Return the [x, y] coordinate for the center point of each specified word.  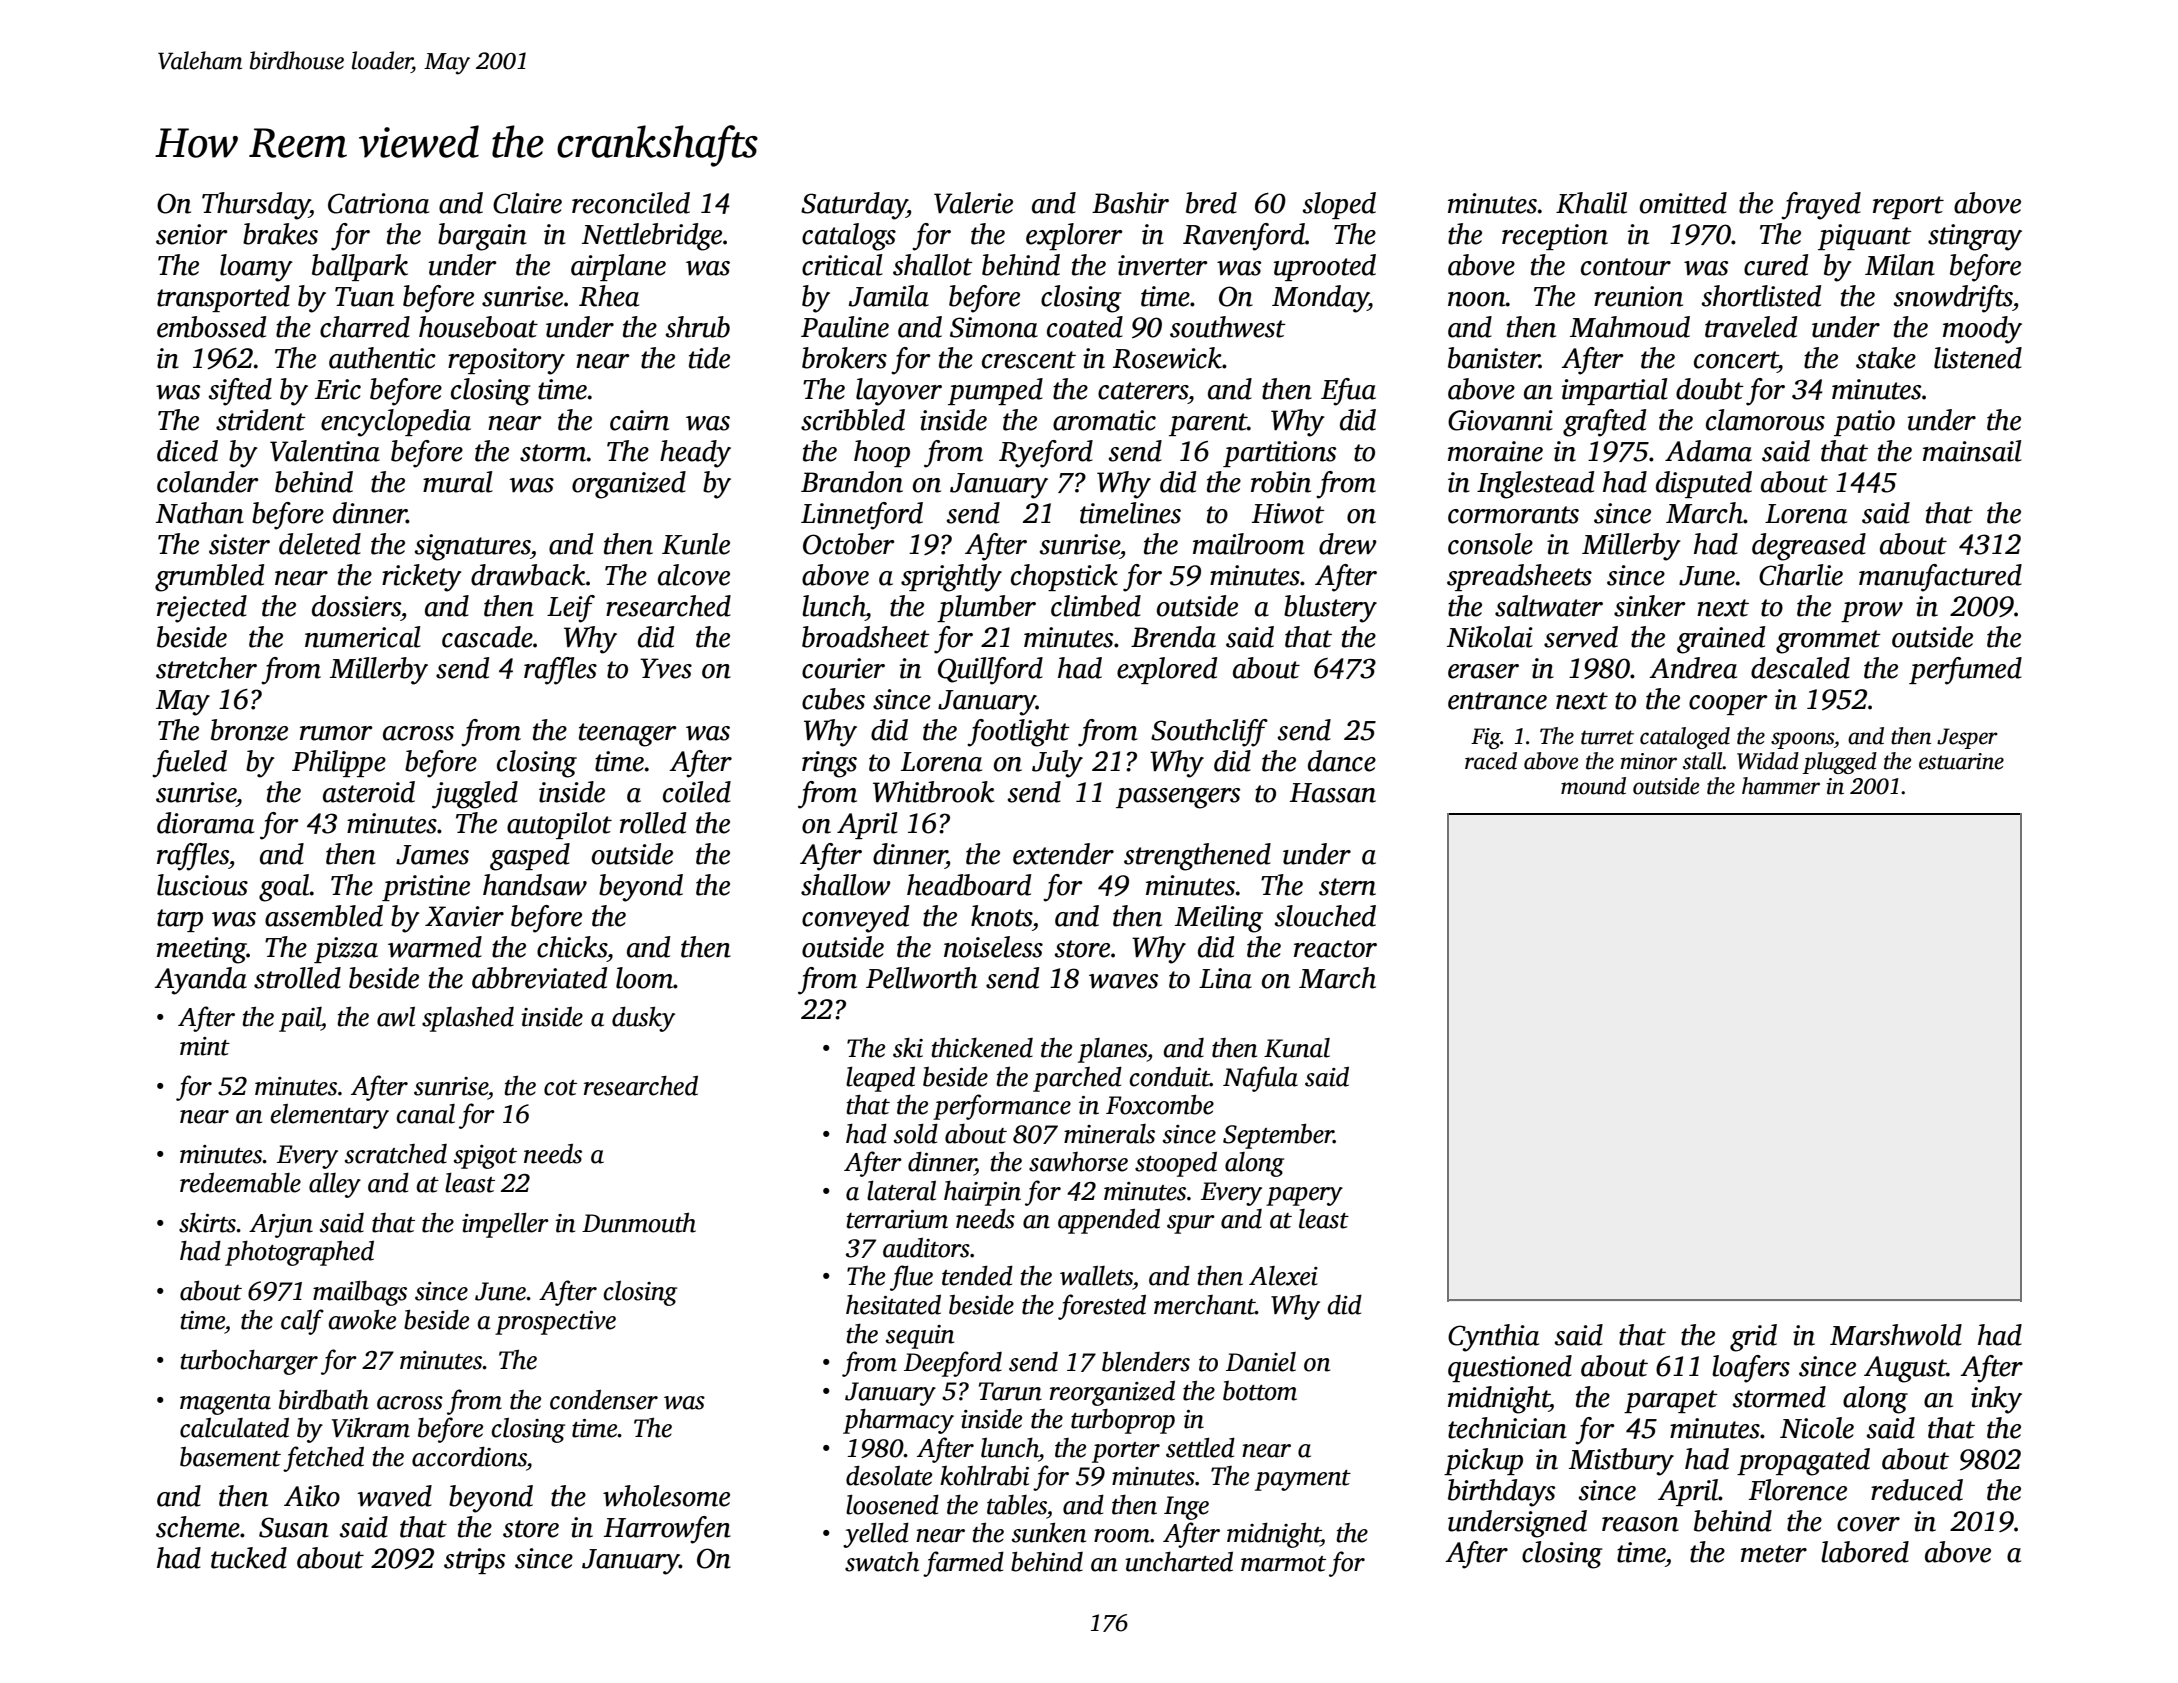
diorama [205, 823]
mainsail [1972, 451]
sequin [920, 1337]
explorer [1074, 236]
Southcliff [1209, 733]
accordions [469, 1456]
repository [506, 361]
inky [1996, 1400]
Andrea [1693, 668]
